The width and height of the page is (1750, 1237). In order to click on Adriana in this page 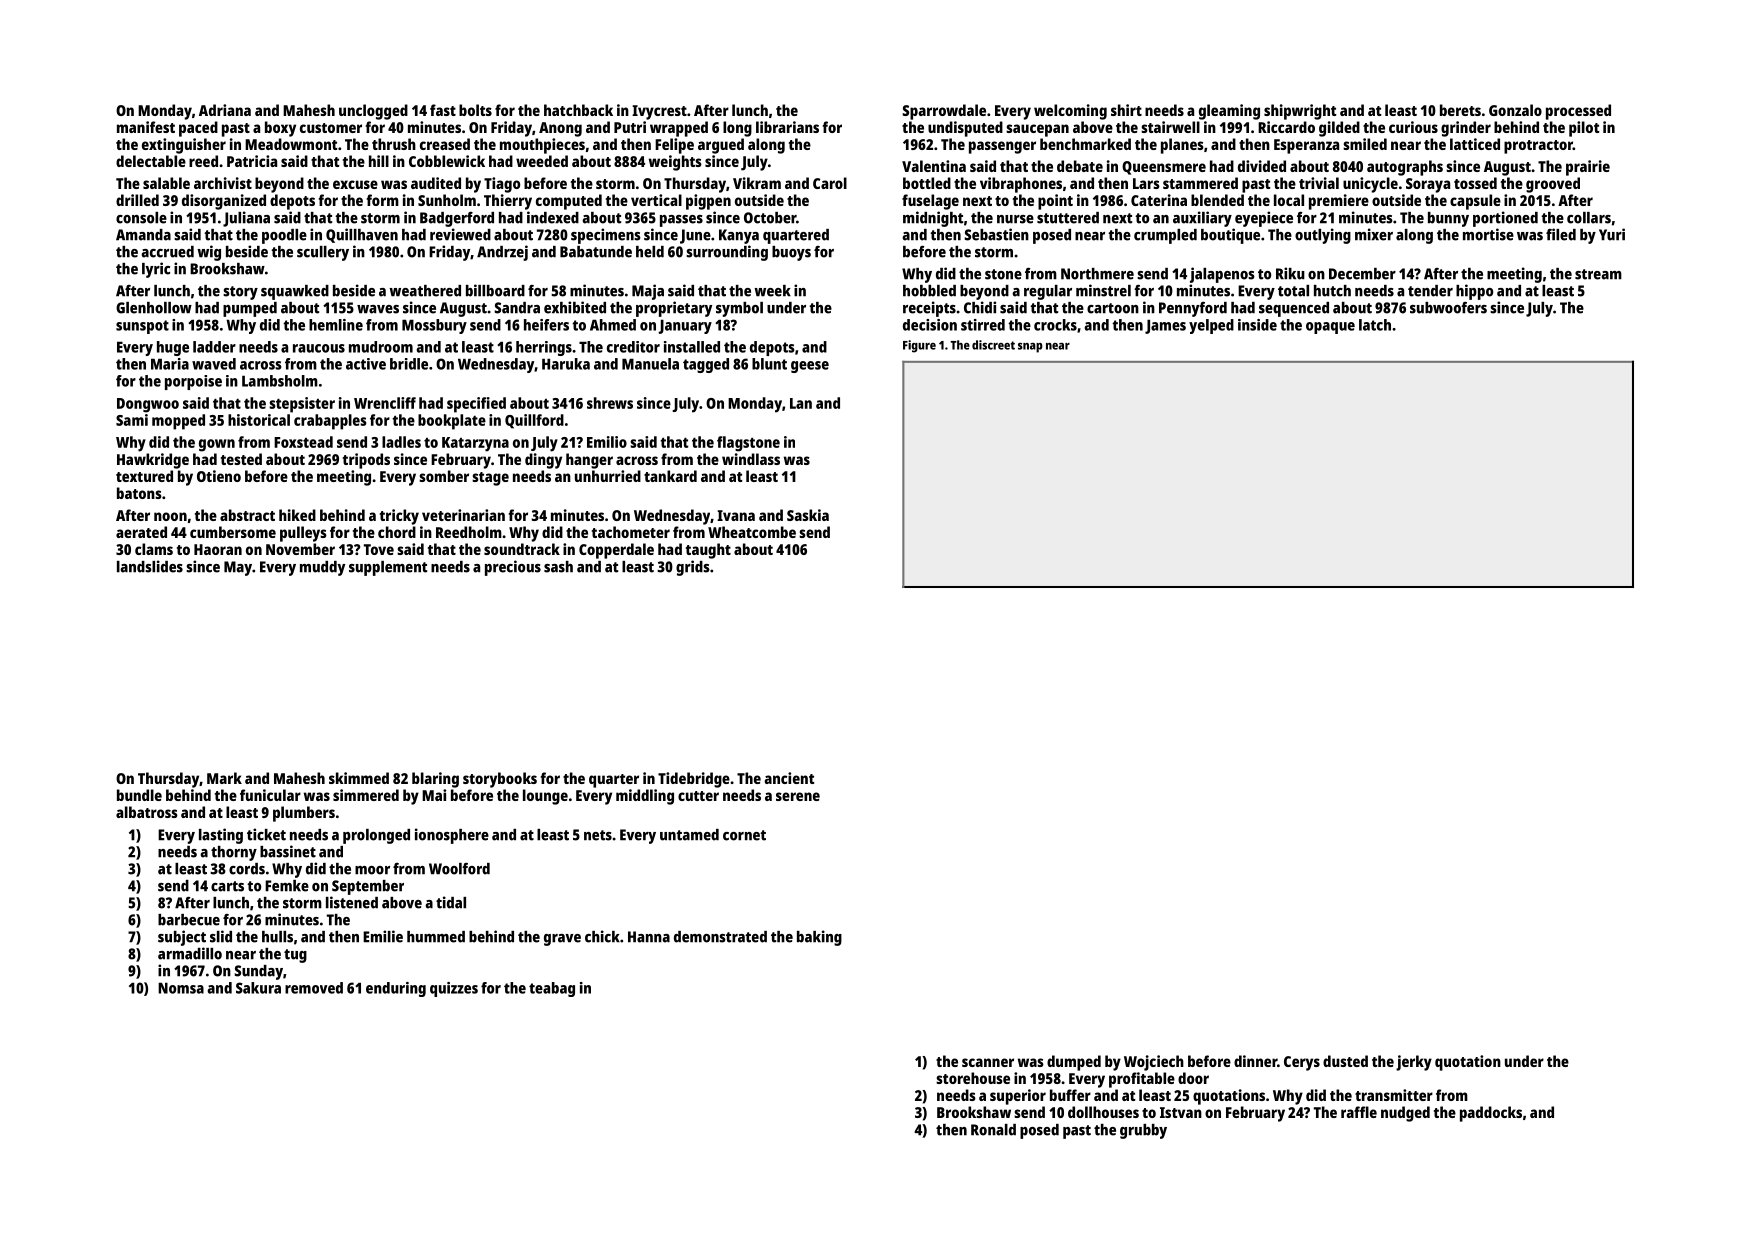, I will do `click(225, 110)`.
